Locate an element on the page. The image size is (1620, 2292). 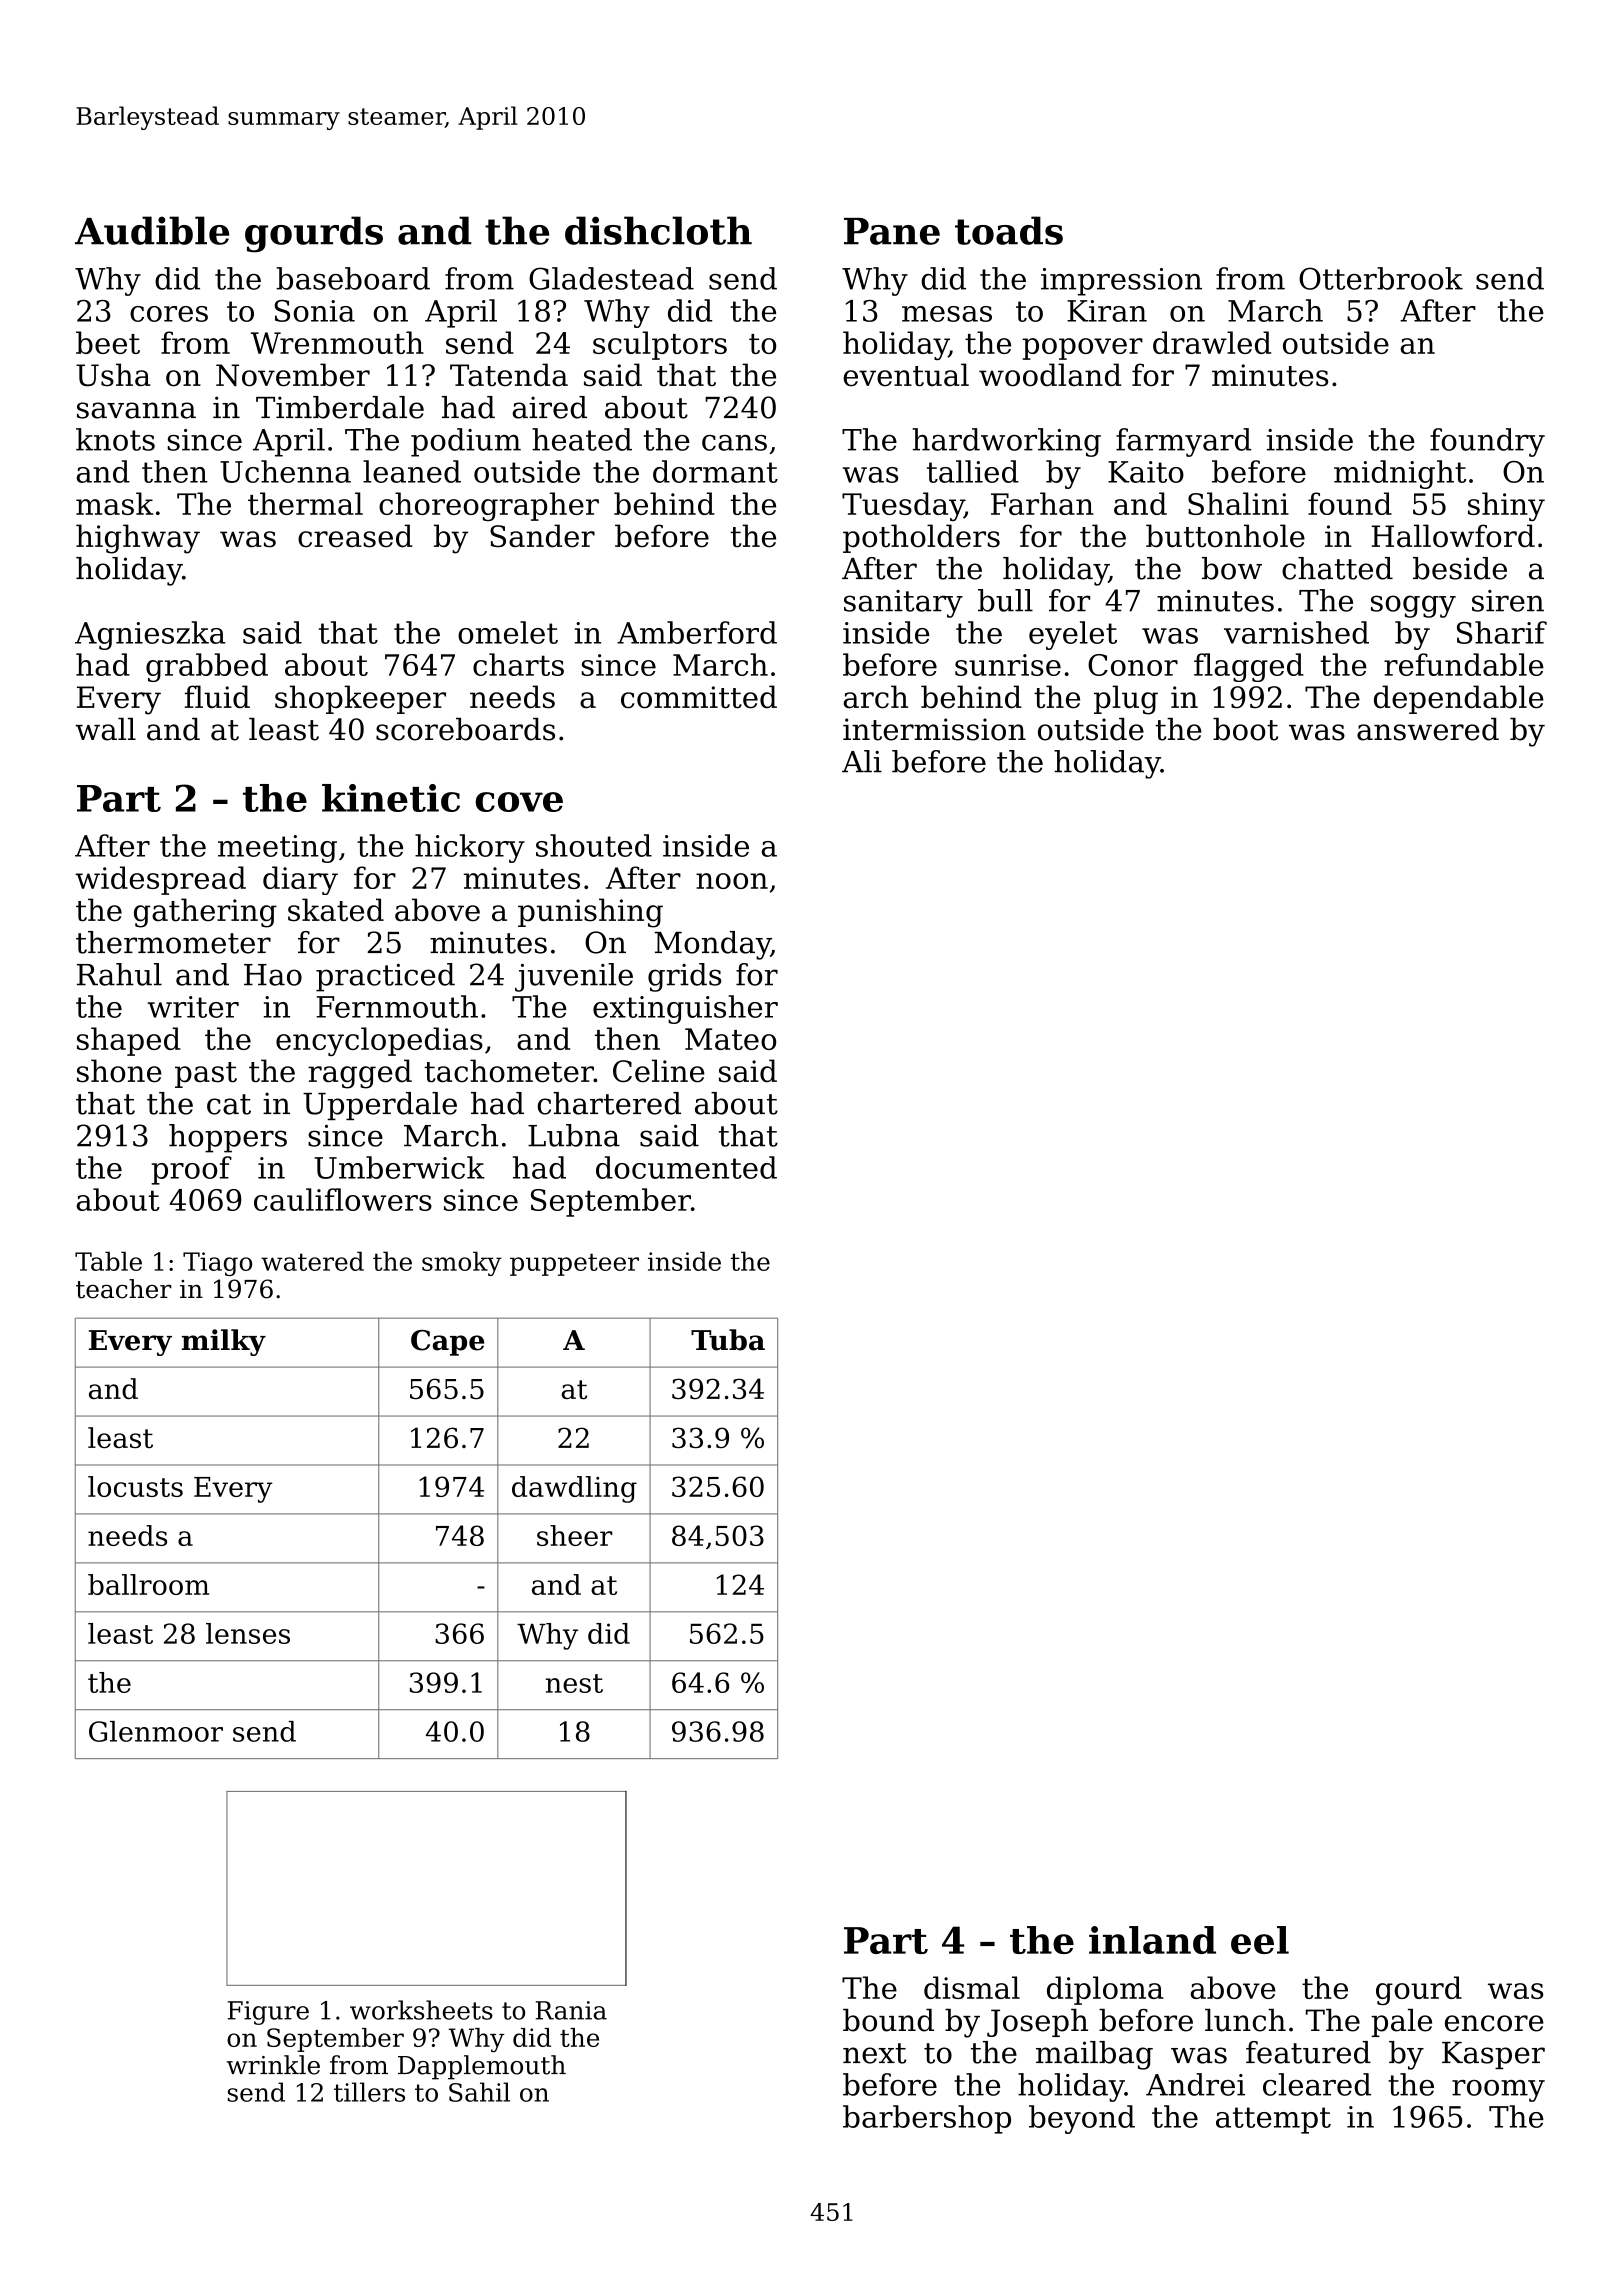
dormant is located at coordinates (715, 471).
